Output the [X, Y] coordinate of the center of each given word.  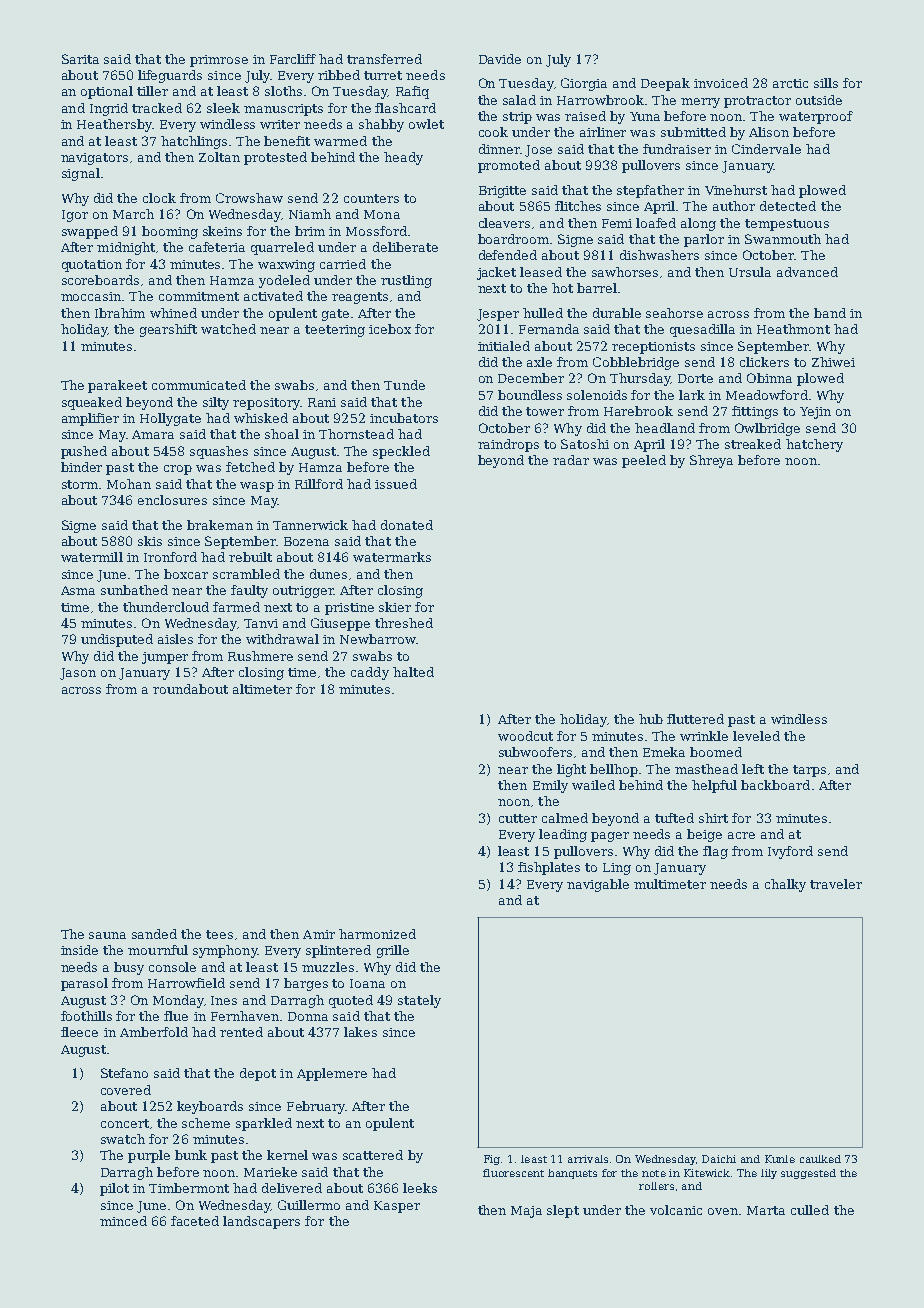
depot [258, 1074]
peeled [644, 461]
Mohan [129, 484]
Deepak [665, 84]
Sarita [80, 59]
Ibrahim [120, 313]
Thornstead [356, 434]
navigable [598, 885]
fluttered [695, 719]
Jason [78, 674]
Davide [500, 59]
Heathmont [793, 329]
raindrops [508, 445]
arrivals [588, 1159]
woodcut [525, 736]
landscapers [261, 1222]
